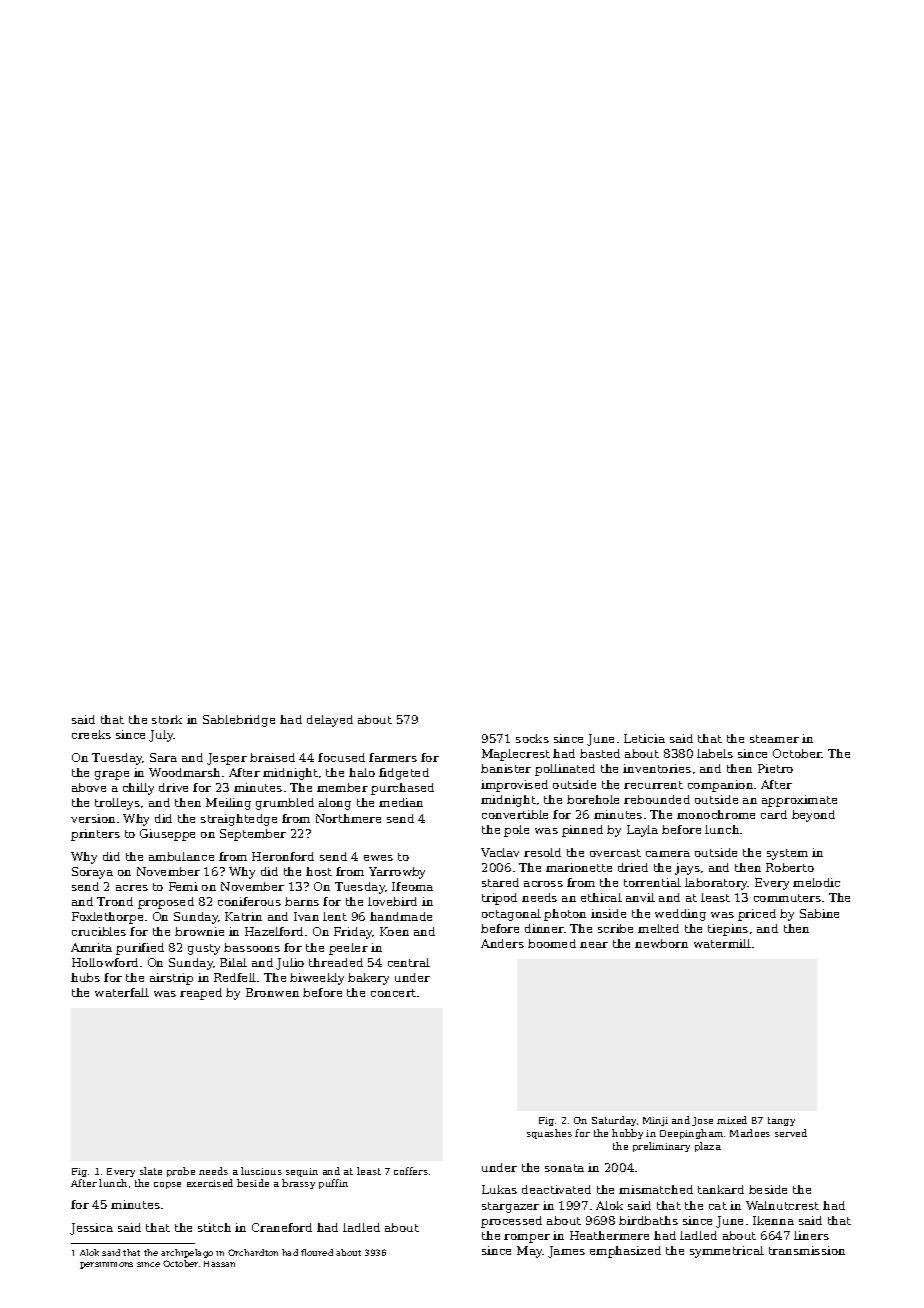 The height and width of the screenshot is (1308, 924). Describe the element at coordinates (393, 757) in the screenshot. I see `farmers` at that location.
